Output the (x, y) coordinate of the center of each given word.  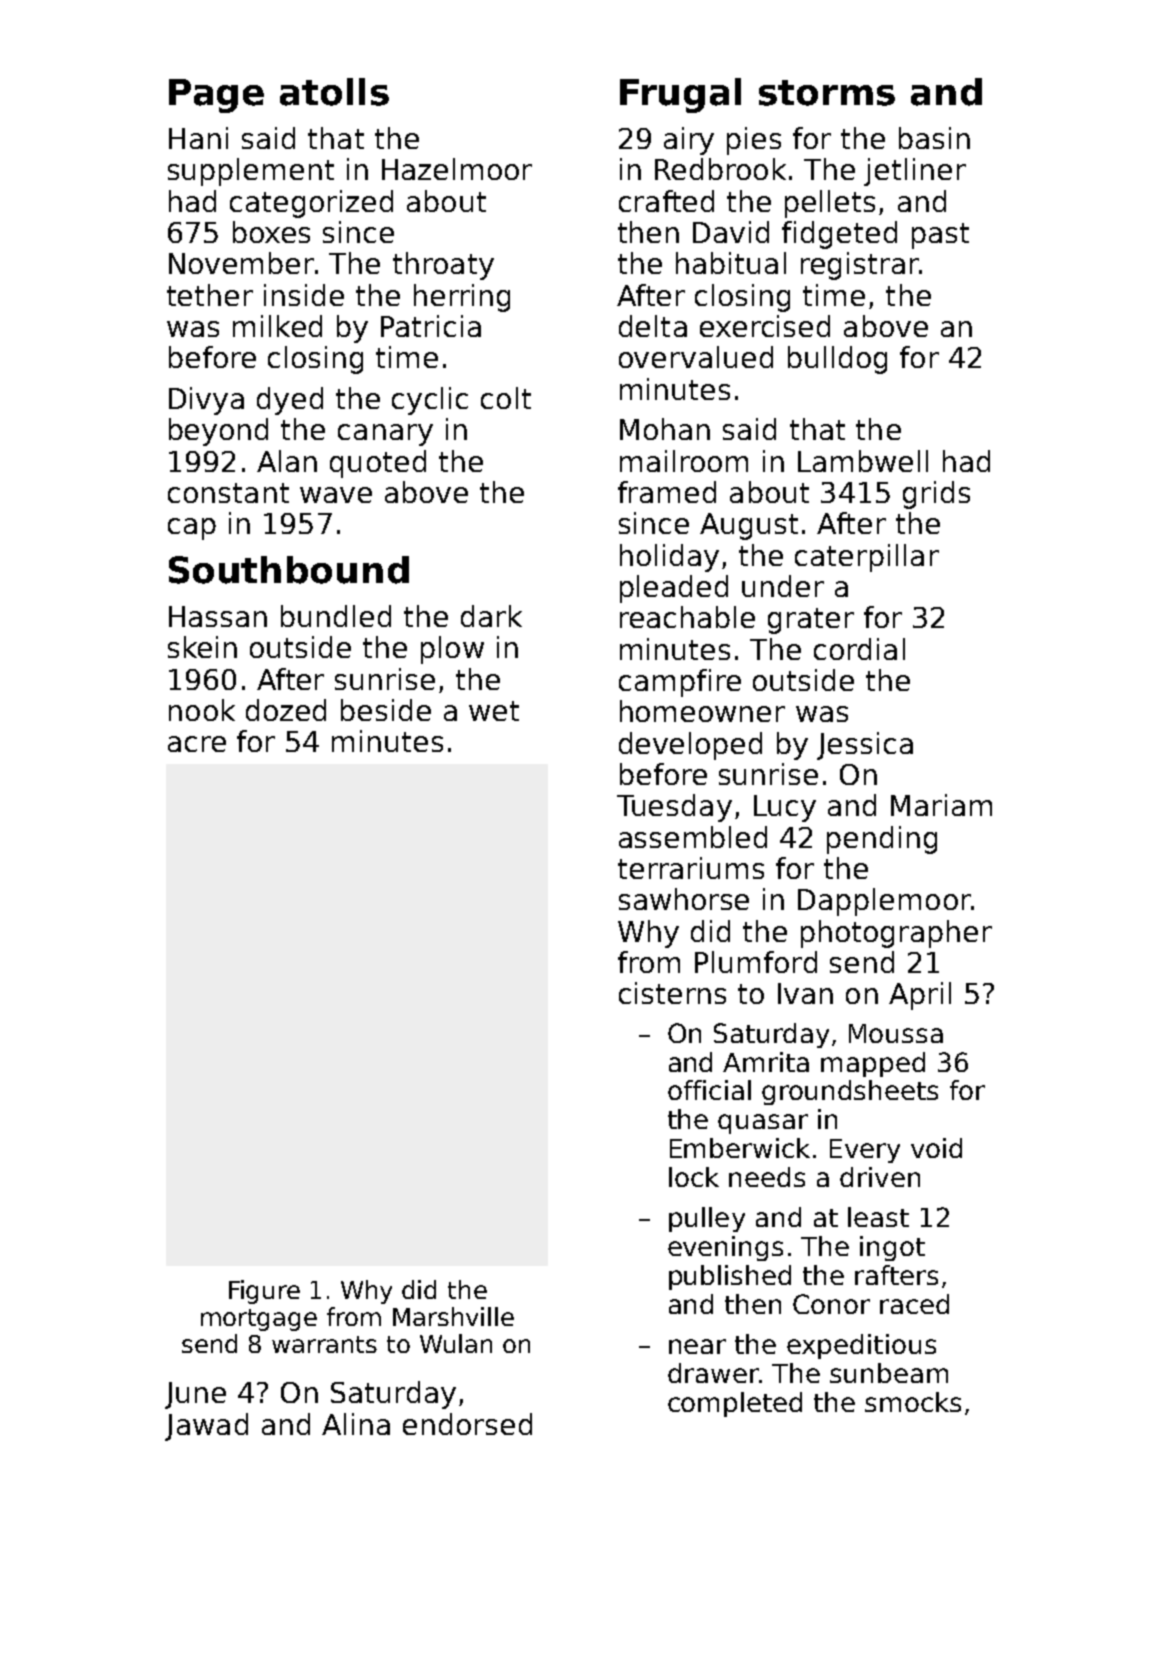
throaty (443, 266)
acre (197, 744)
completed (735, 1404)
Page (216, 96)
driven (880, 1177)
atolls (334, 92)
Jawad (206, 1427)
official (709, 1090)
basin (934, 138)
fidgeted (839, 235)
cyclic (430, 401)
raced (914, 1304)
